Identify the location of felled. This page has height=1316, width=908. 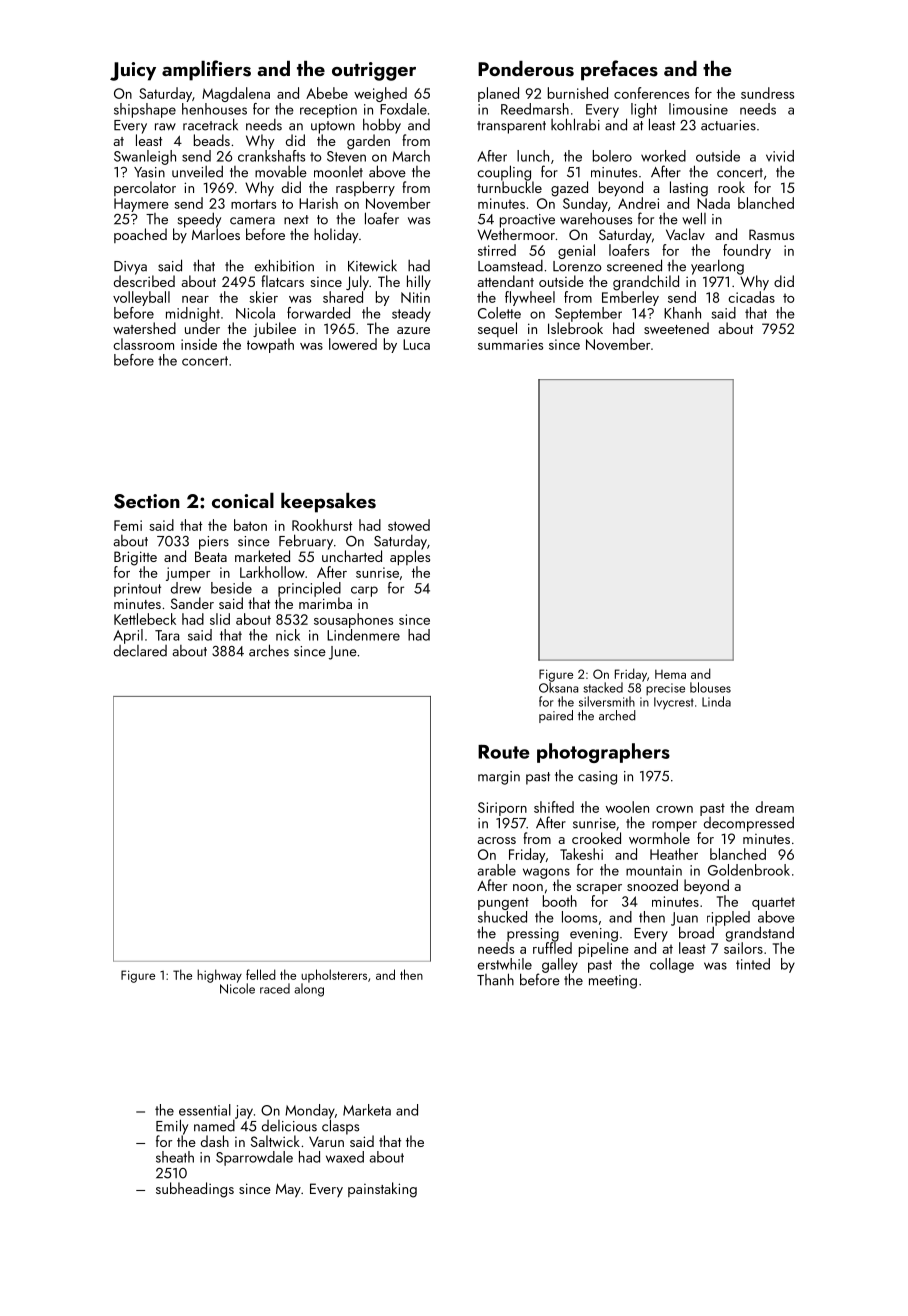
(261, 974).
